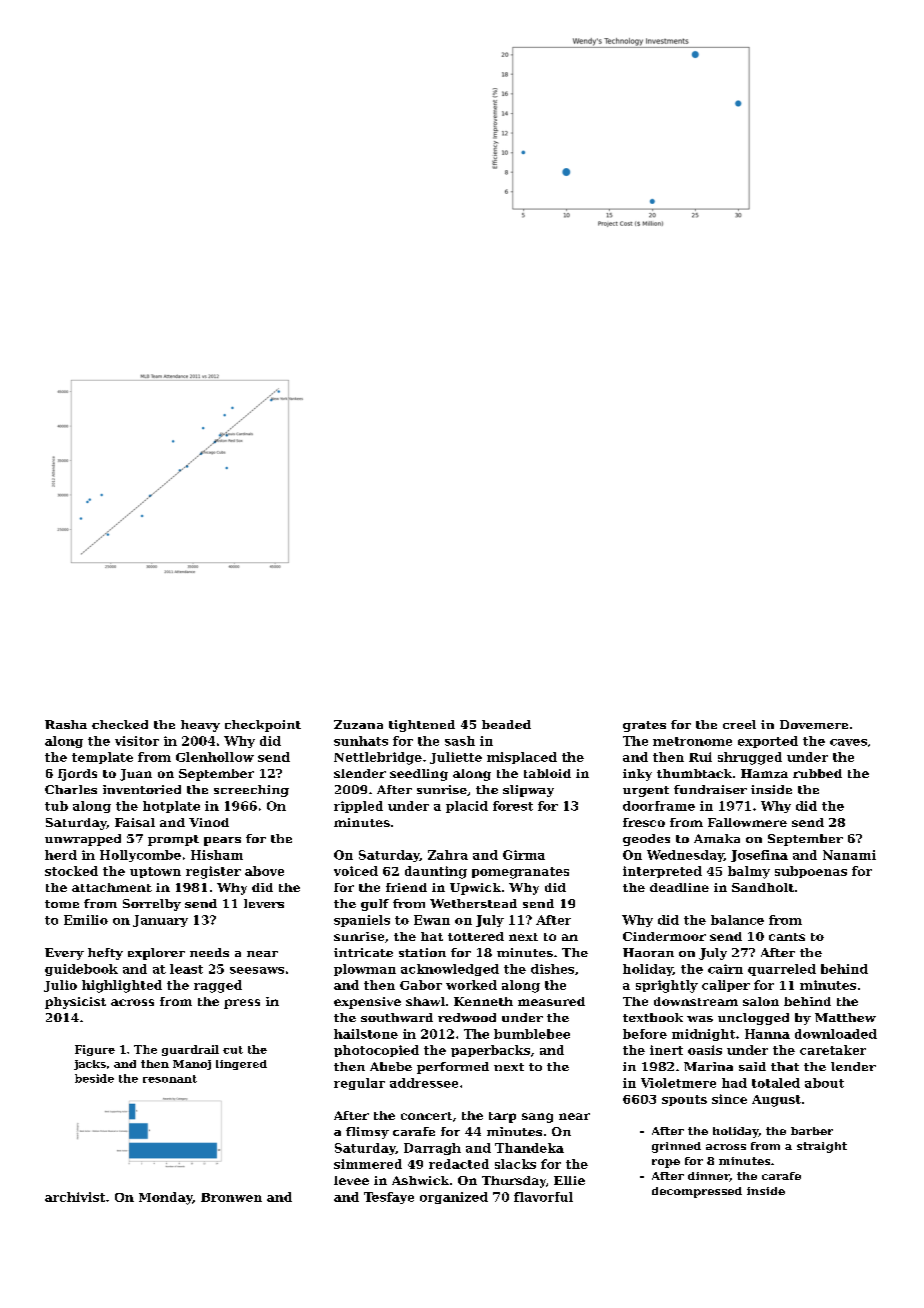 This screenshot has width=924, height=1308. Describe the element at coordinates (231, 1197) in the screenshot. I see `Bronwen` at that location.
